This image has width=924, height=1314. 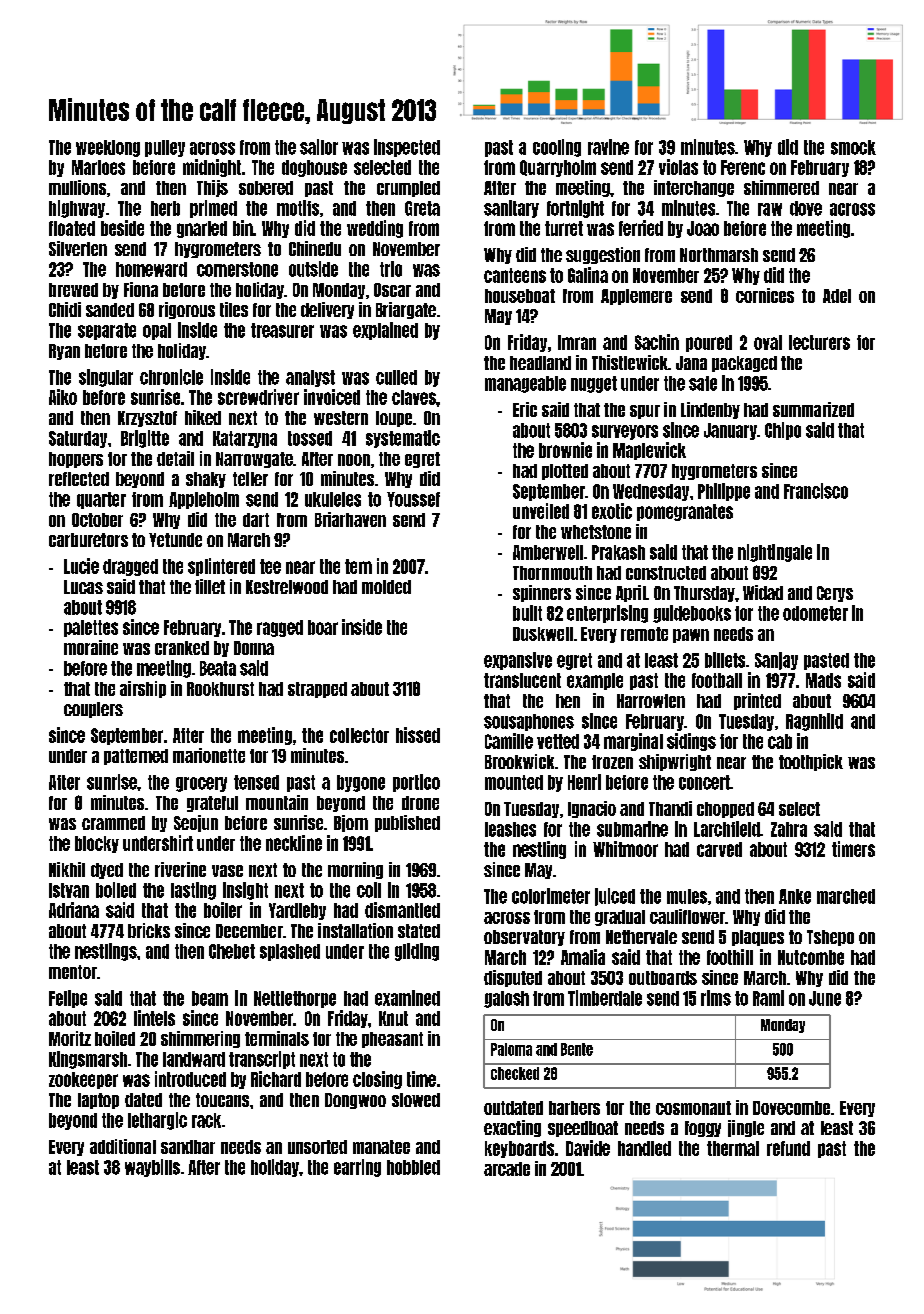 What do you see at coordinates (768, 998) in the image?
I see `Rami` at bounding box center [768, 998].
